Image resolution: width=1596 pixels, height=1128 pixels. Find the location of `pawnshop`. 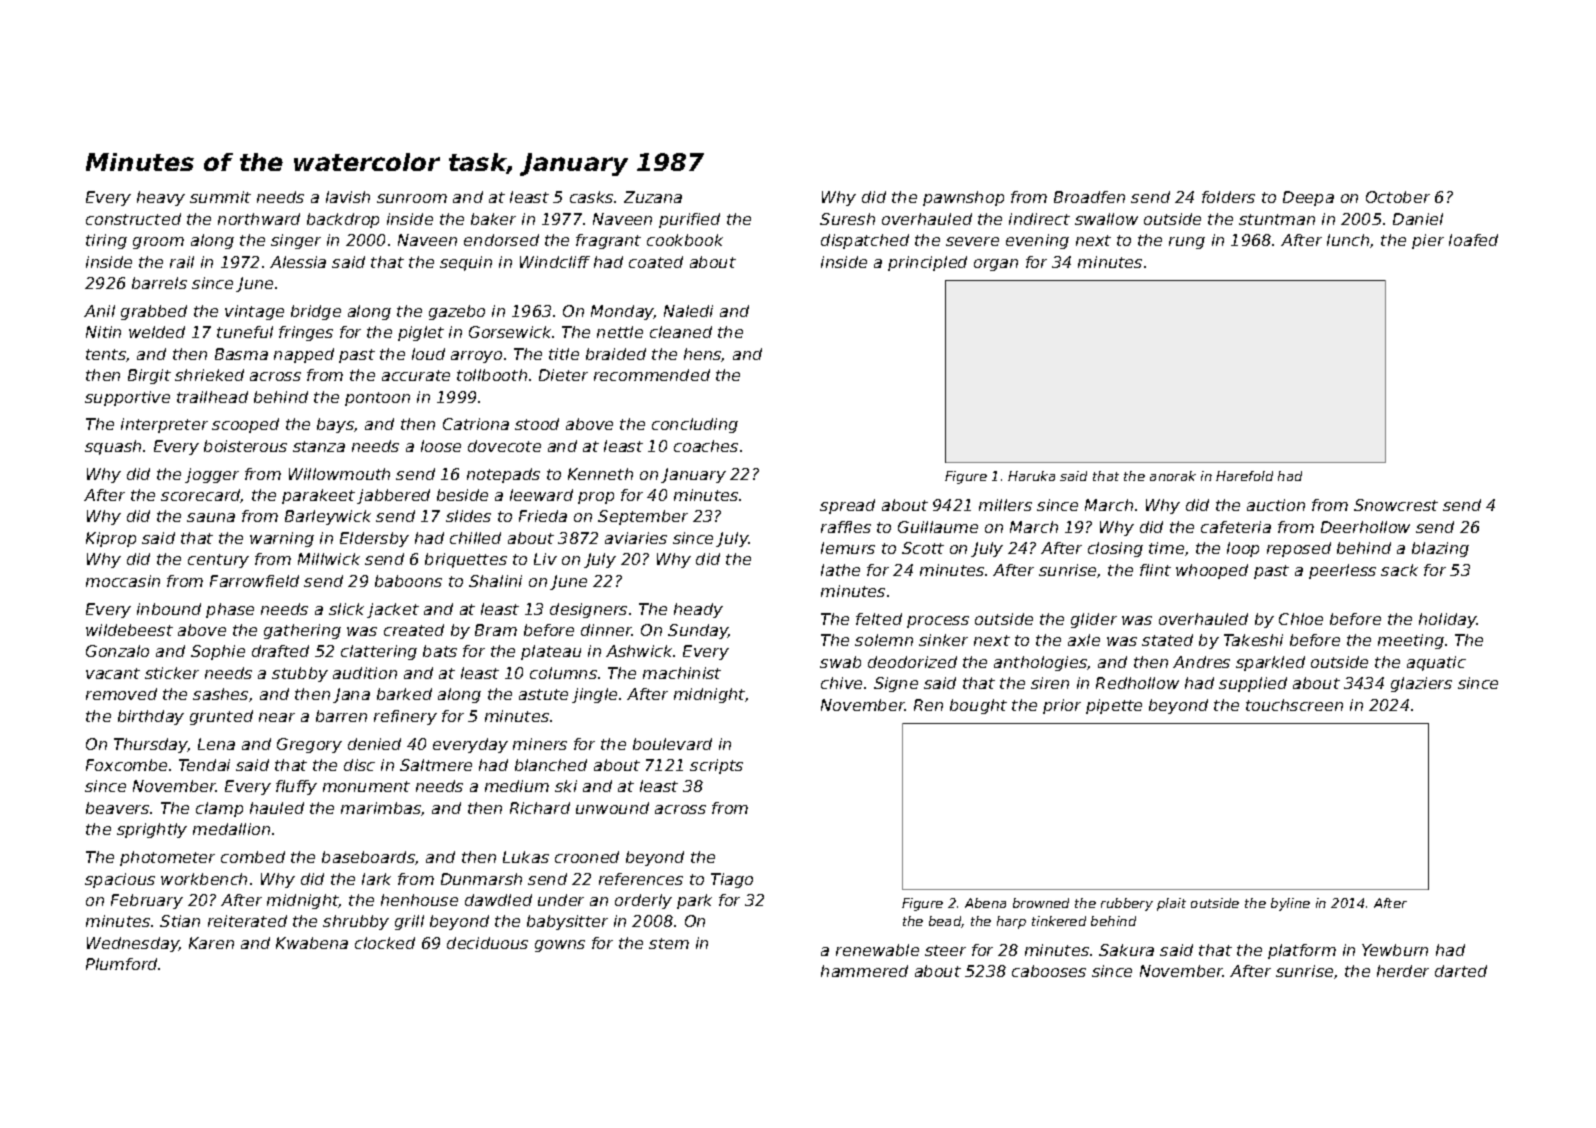

pawnshop is located at coordinates (963, 198).
